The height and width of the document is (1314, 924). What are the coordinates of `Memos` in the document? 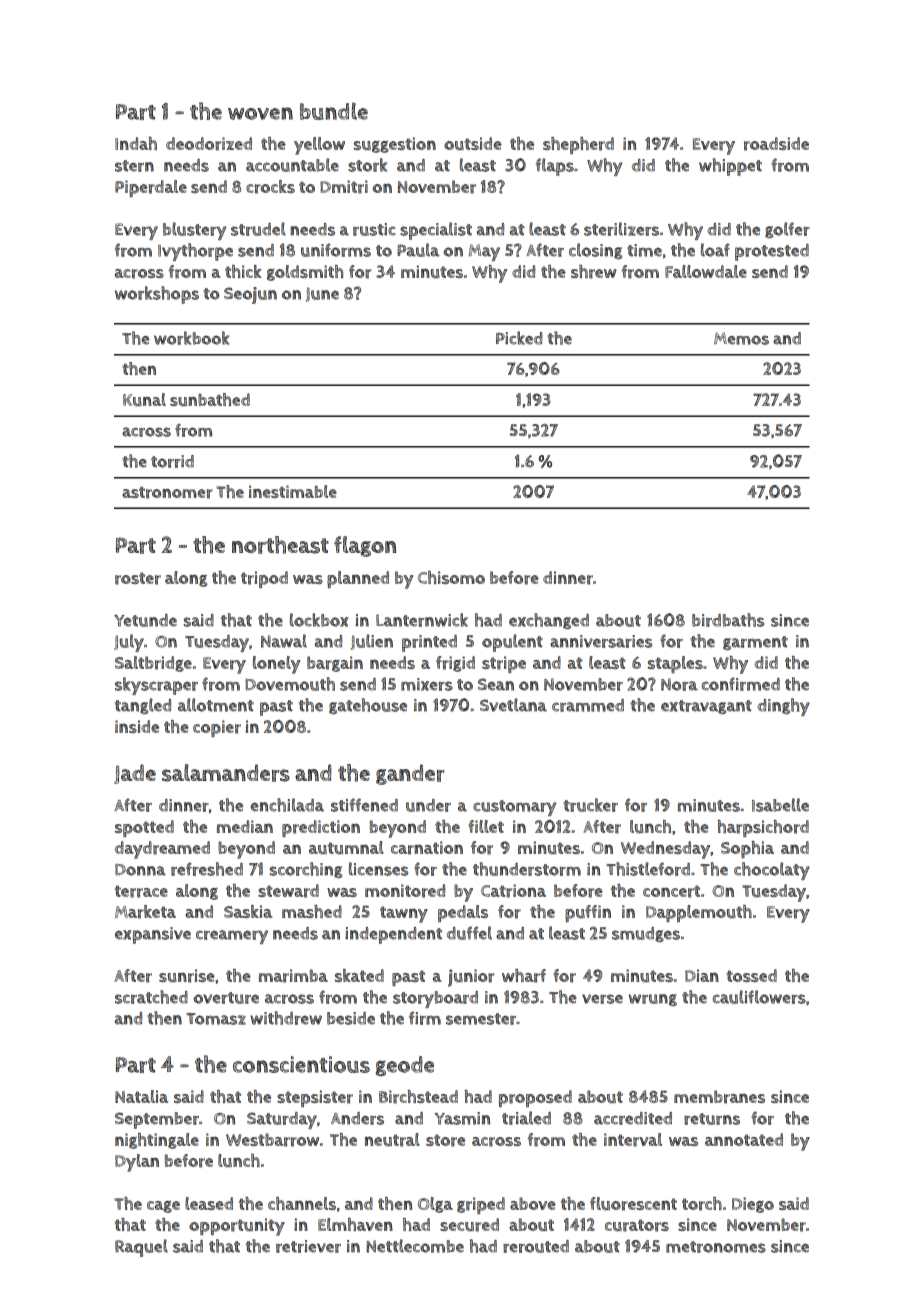 It's located at (741, 338).
